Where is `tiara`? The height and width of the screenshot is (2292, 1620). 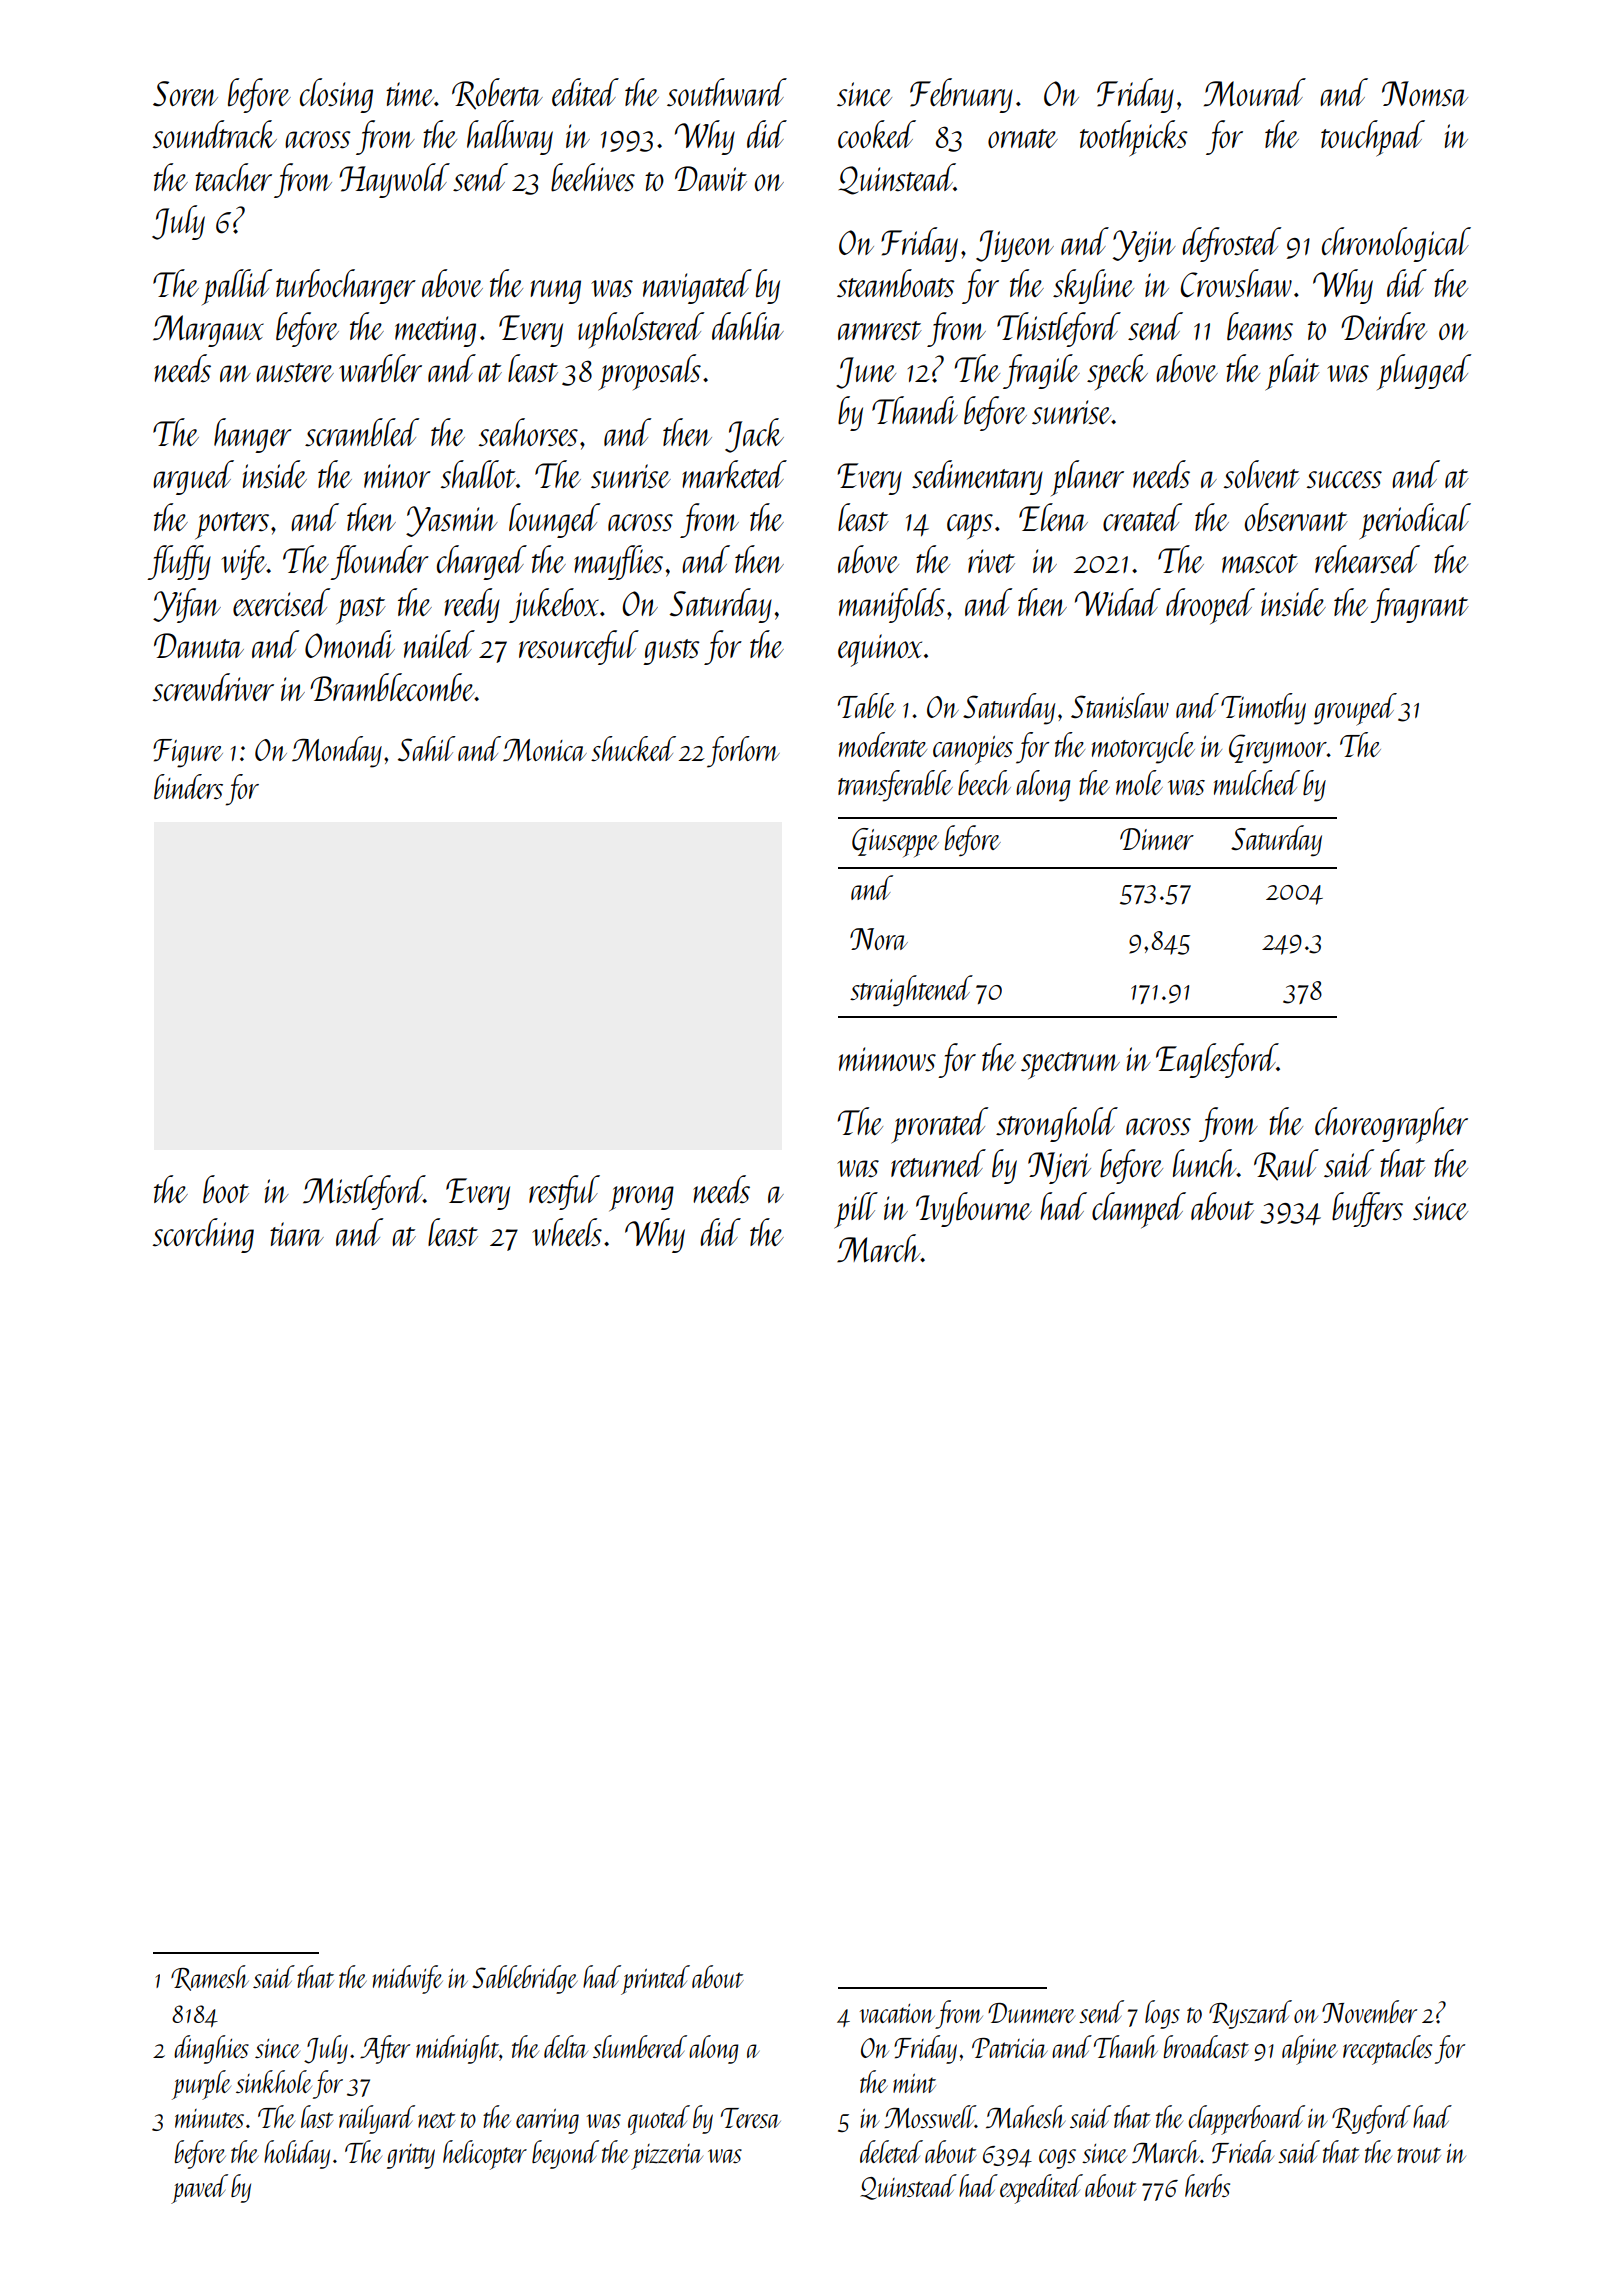 tiara is located at coordinates (297, 1234).
